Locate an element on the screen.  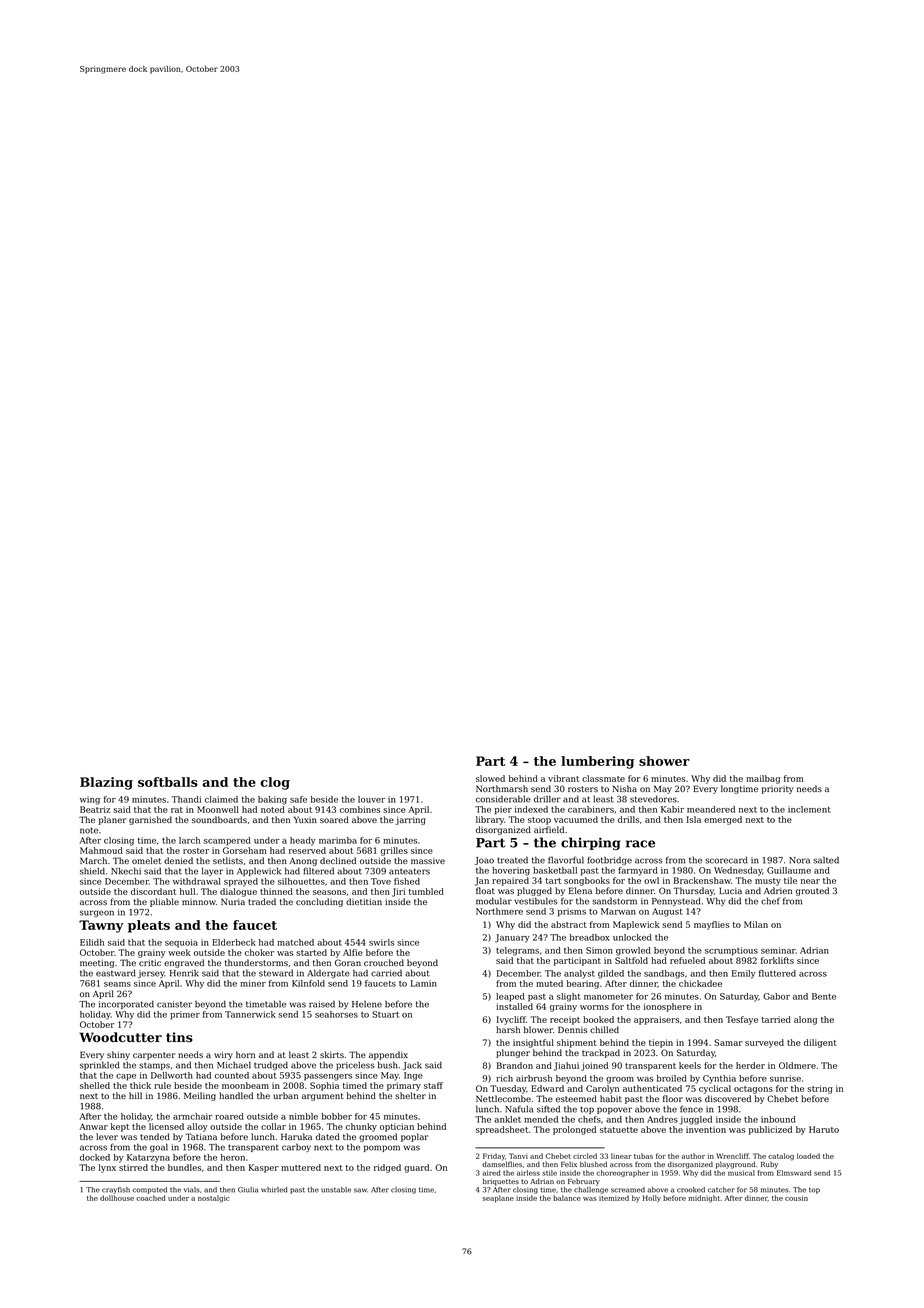
dollhouse is located at coordinates (117, 1198).
